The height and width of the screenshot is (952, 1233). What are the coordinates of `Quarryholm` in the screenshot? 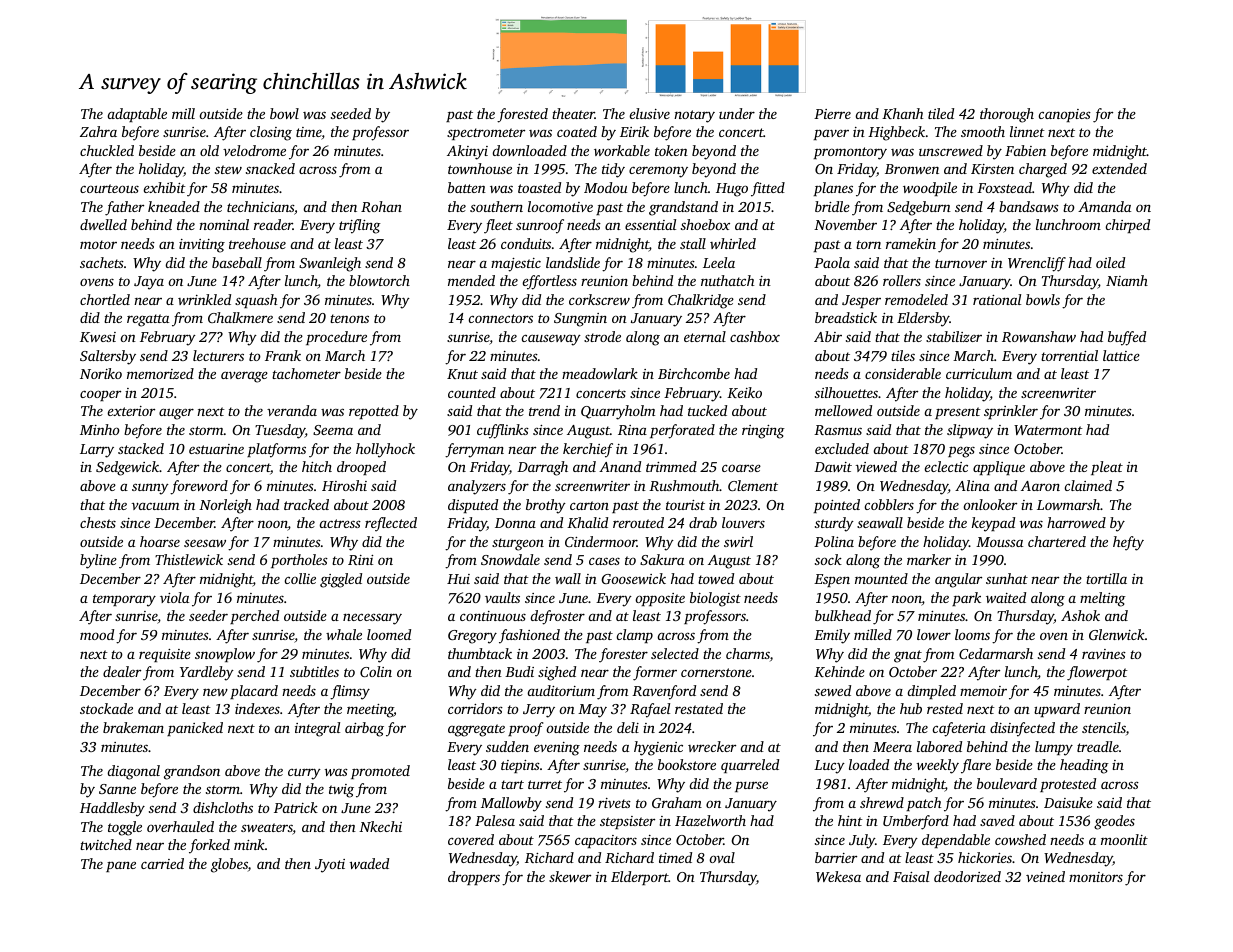 It's located at (618, 412).
